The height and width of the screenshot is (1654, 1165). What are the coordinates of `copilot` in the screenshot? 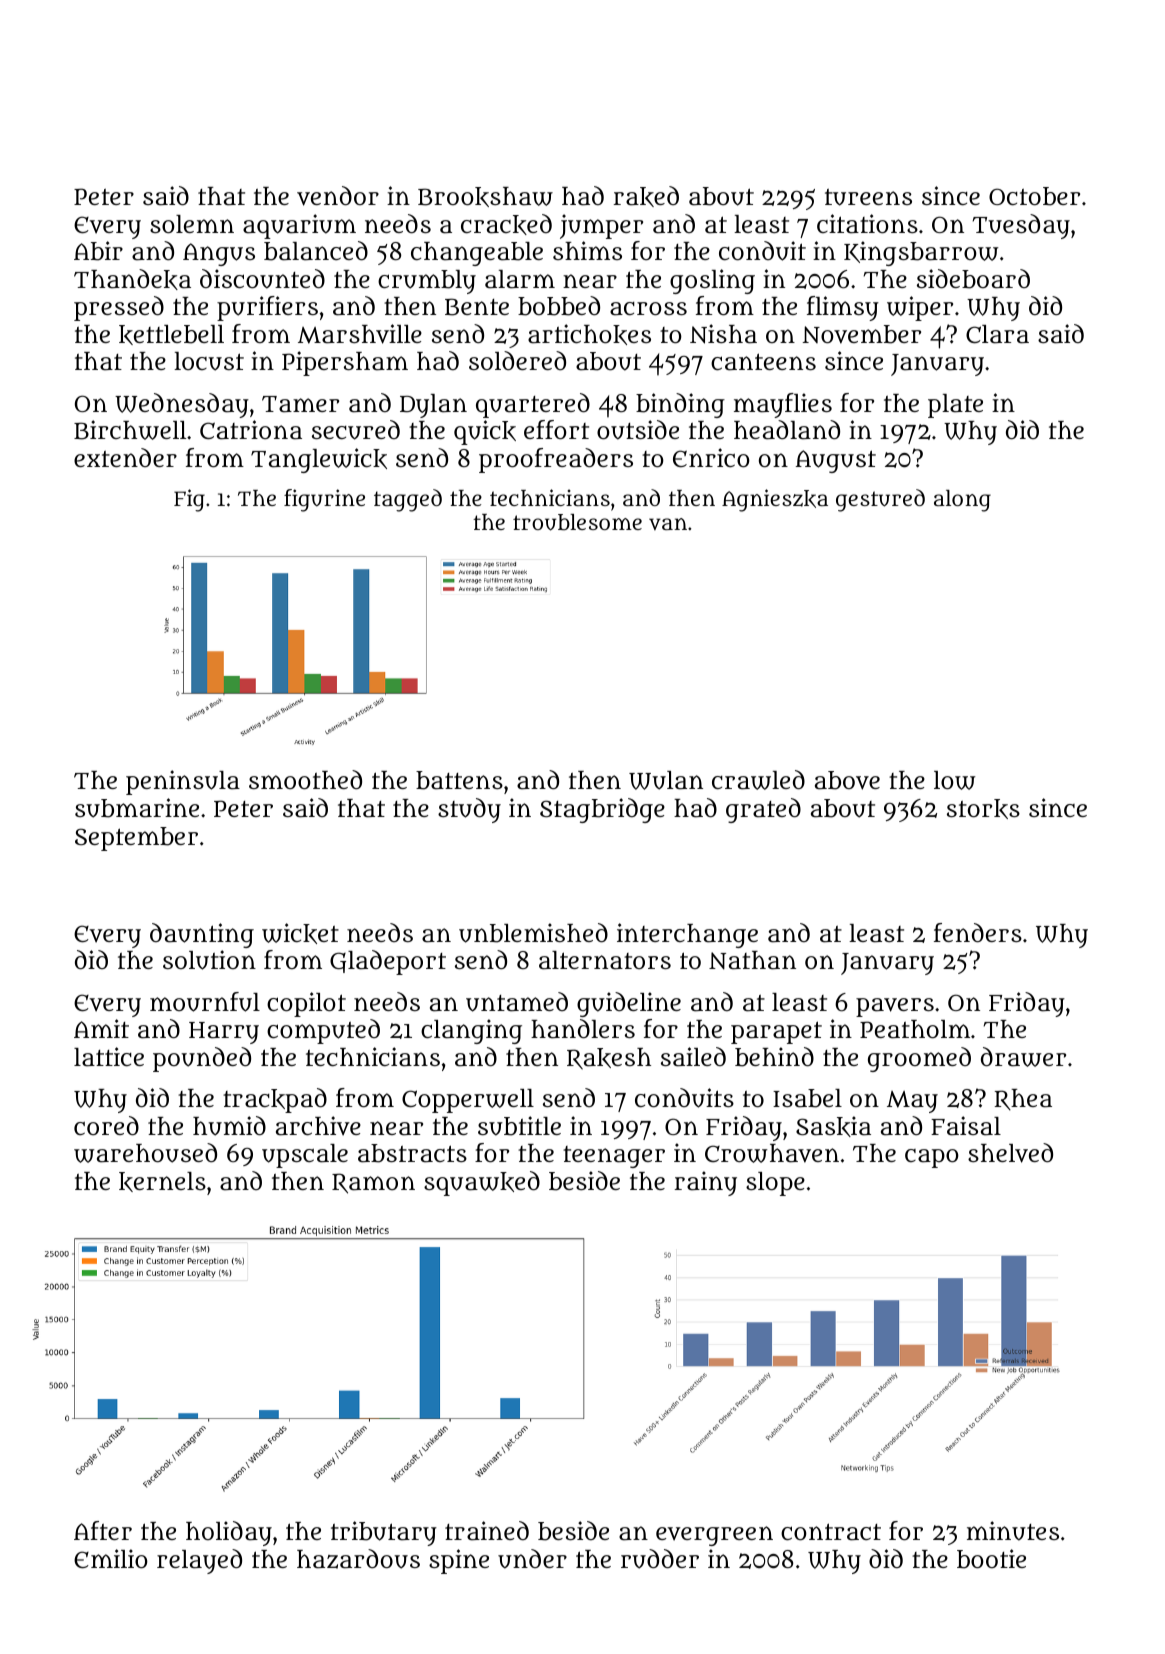 It's located at (306, 1004).
